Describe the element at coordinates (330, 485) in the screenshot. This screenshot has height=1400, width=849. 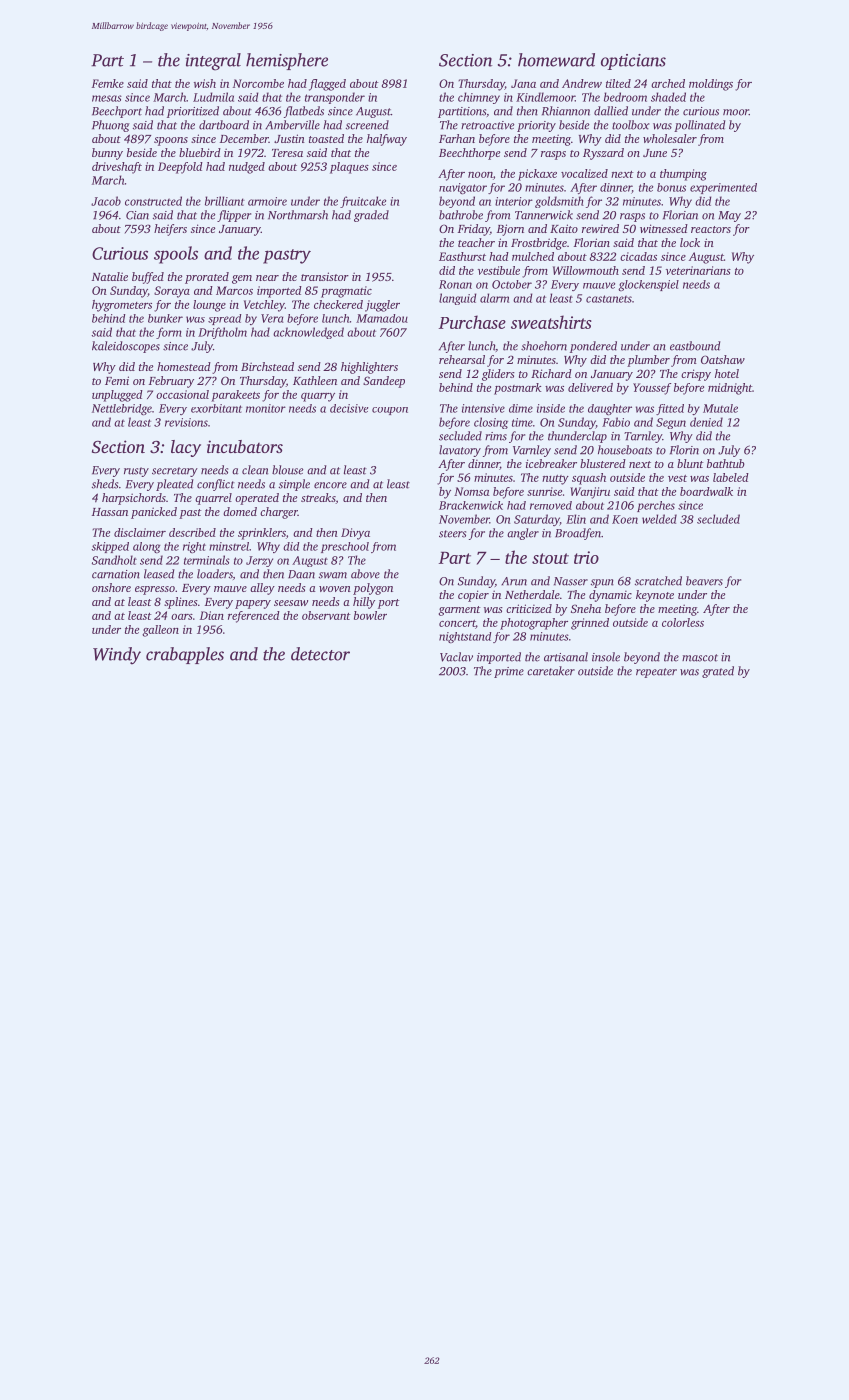
I see `encore` at that location.
